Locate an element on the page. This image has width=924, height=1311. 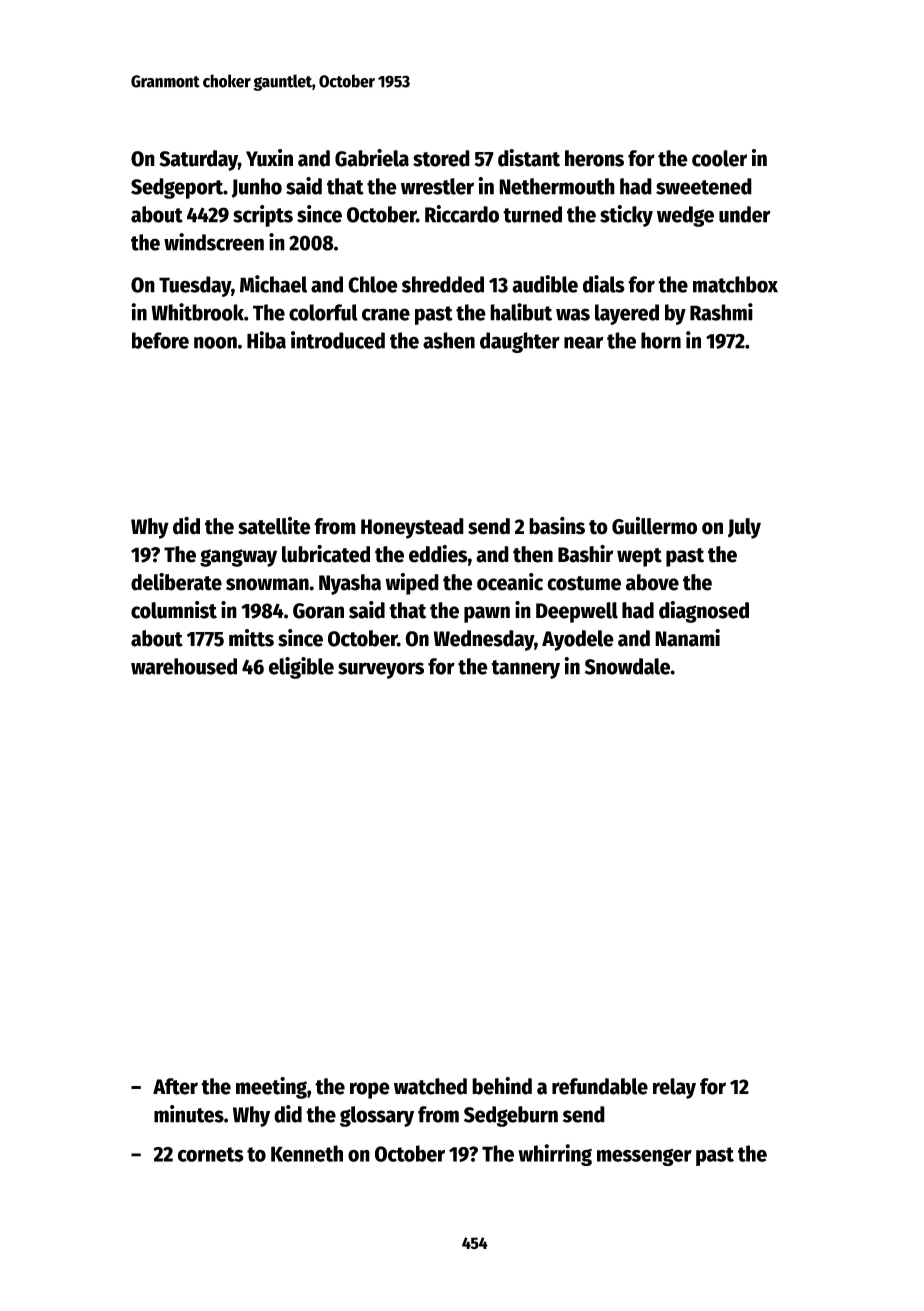
After is located at coordinates (175, 1086).
